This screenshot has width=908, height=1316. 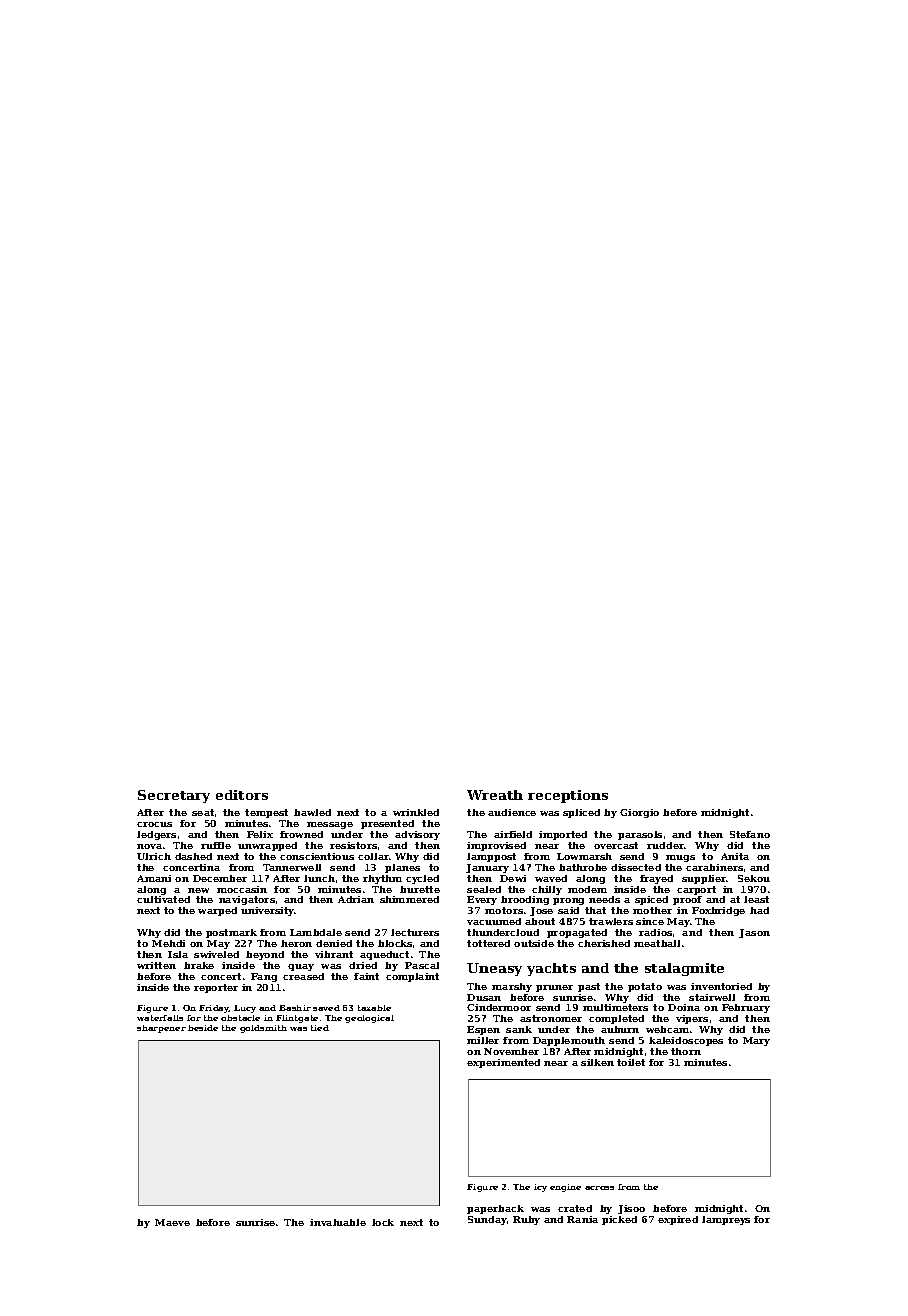 What do you see at coordinates (174, 796) in the screenshot?
I see `Secretary` at bounding box center [174, 796].
